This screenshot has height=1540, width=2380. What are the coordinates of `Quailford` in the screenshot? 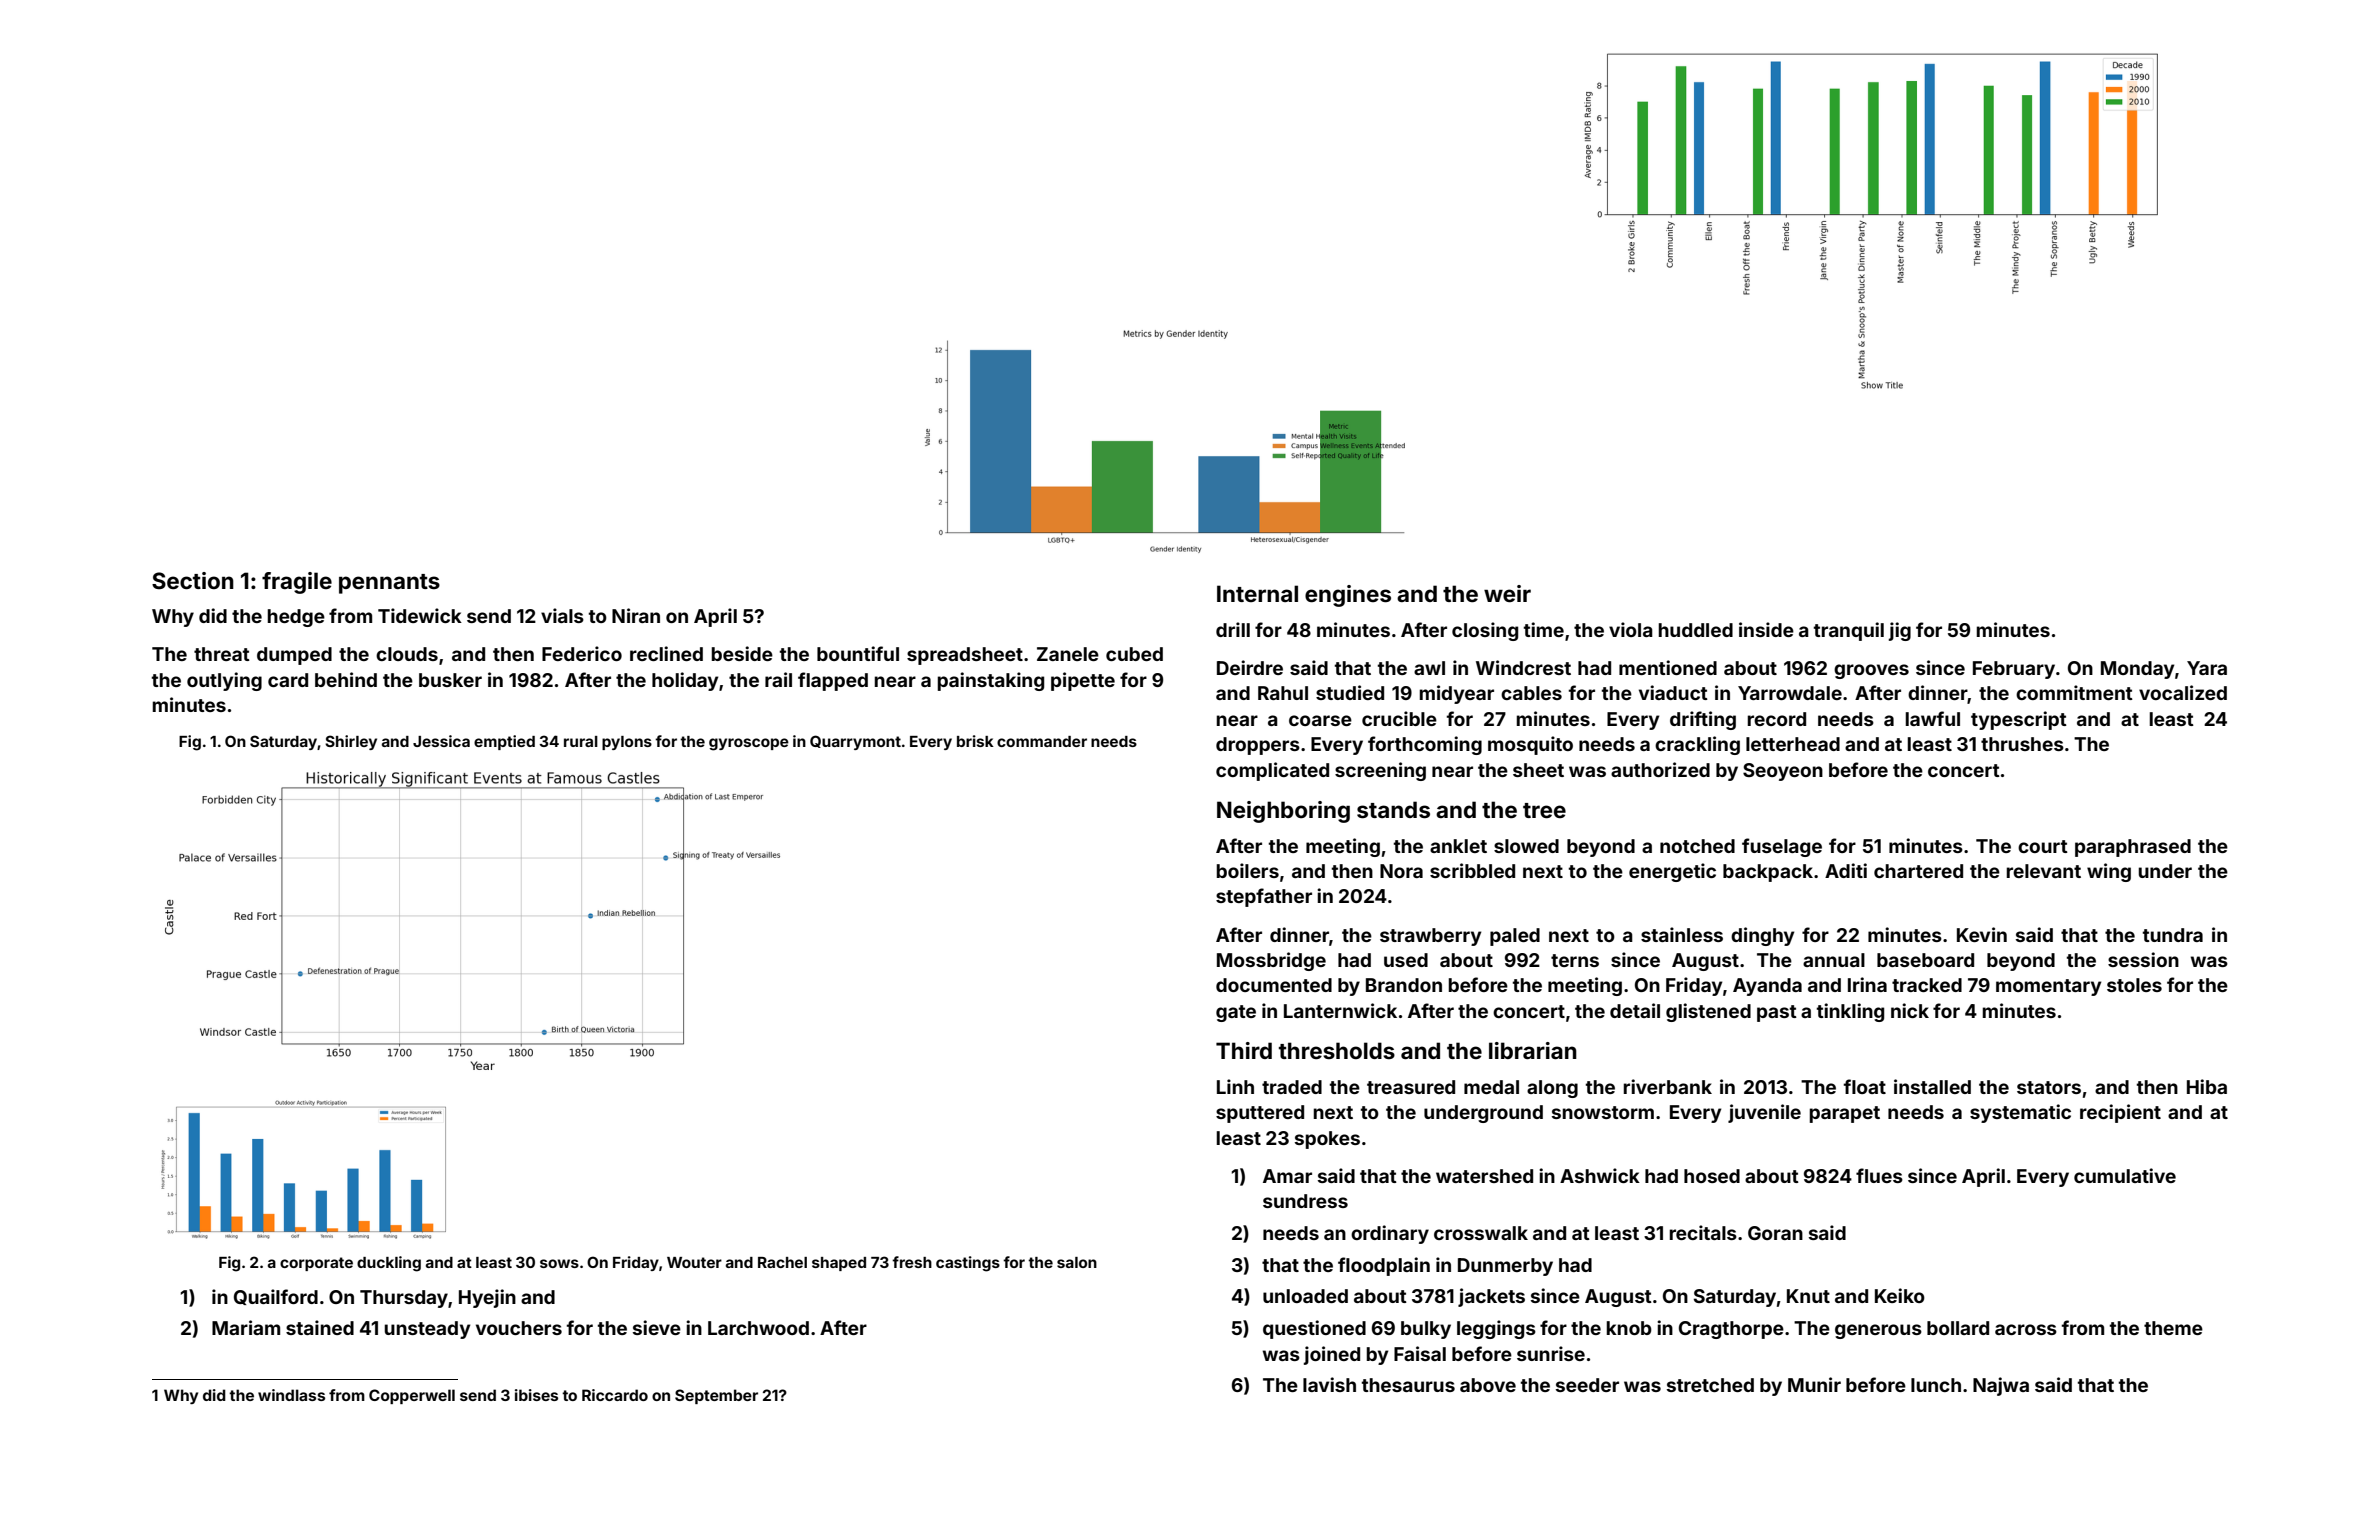 It's located at (276, 1297).
